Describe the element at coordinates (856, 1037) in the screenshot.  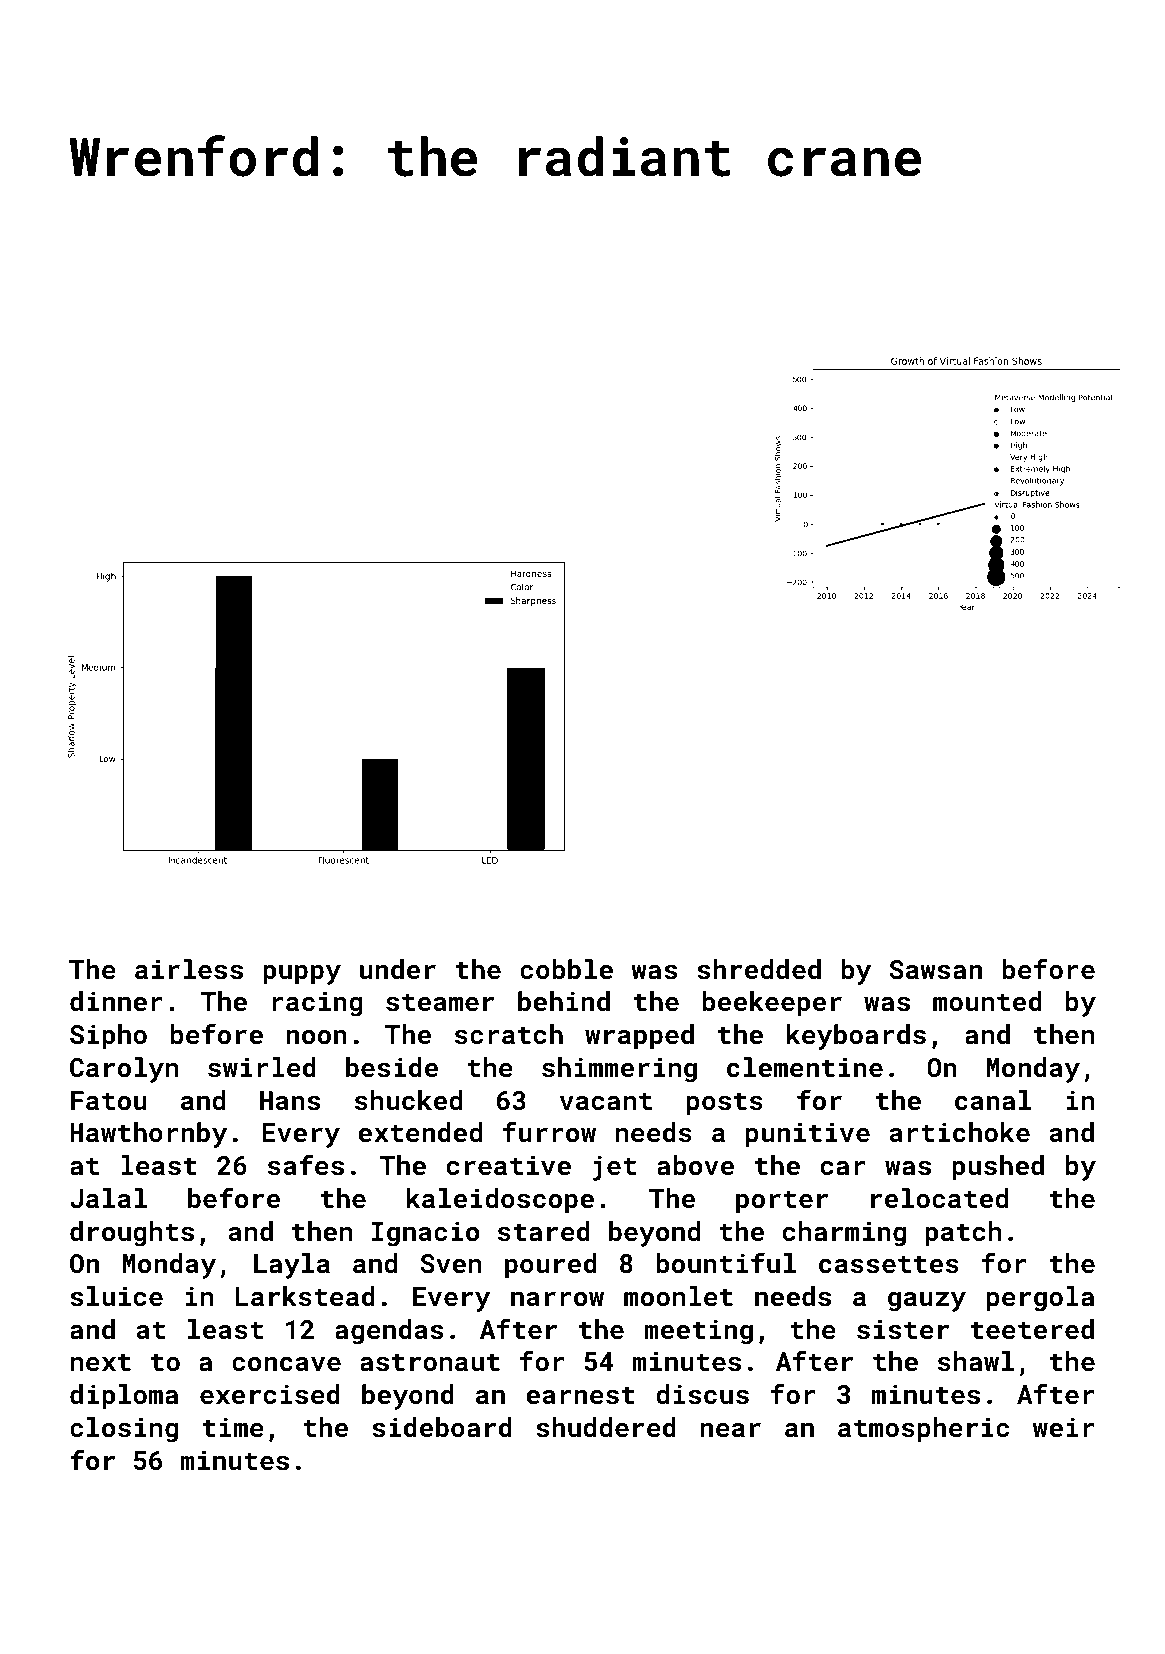
I see `keyboards` at that location.
